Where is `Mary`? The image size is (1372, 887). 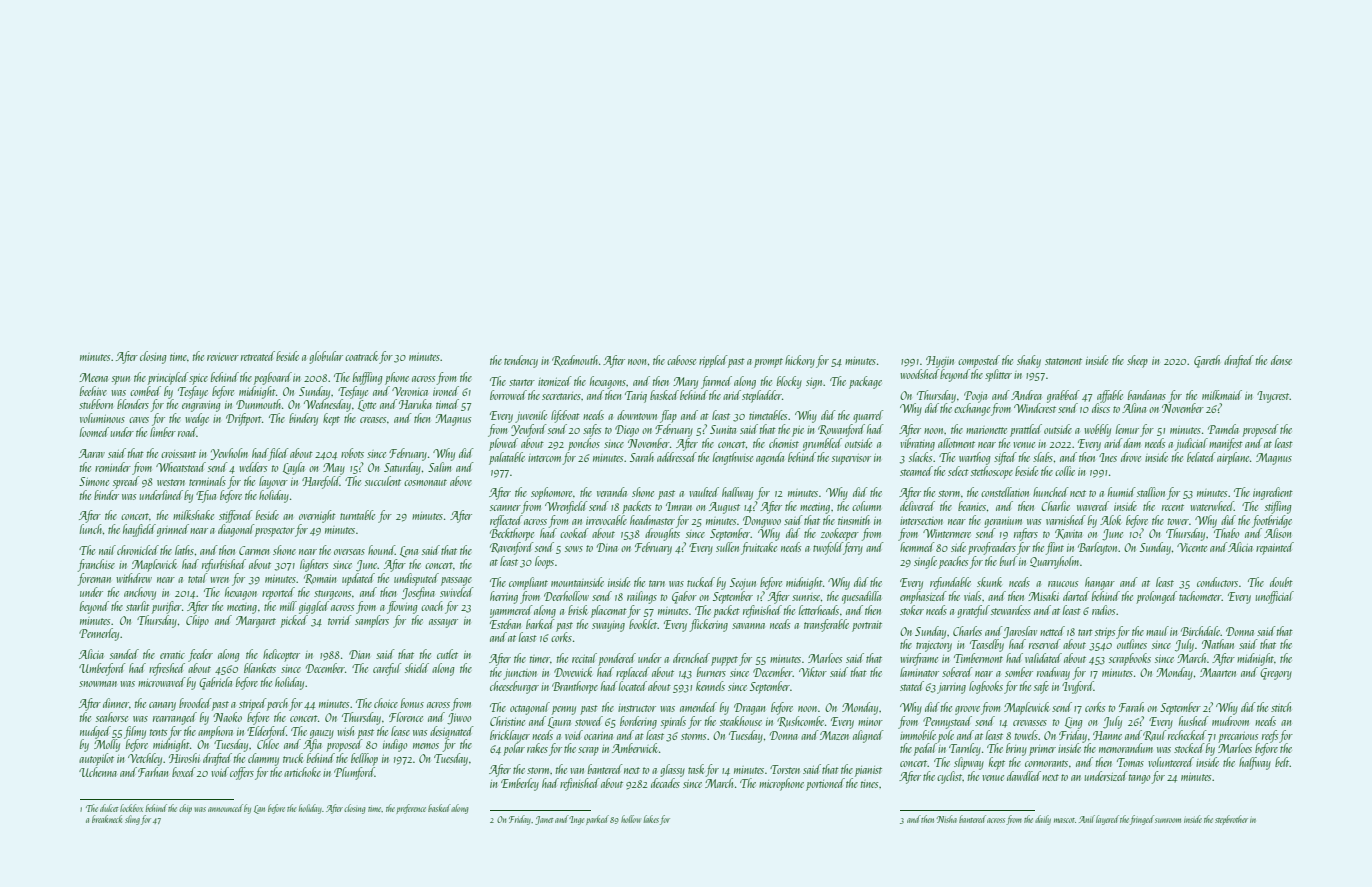
Mary is located at coordinates (685, 383).
